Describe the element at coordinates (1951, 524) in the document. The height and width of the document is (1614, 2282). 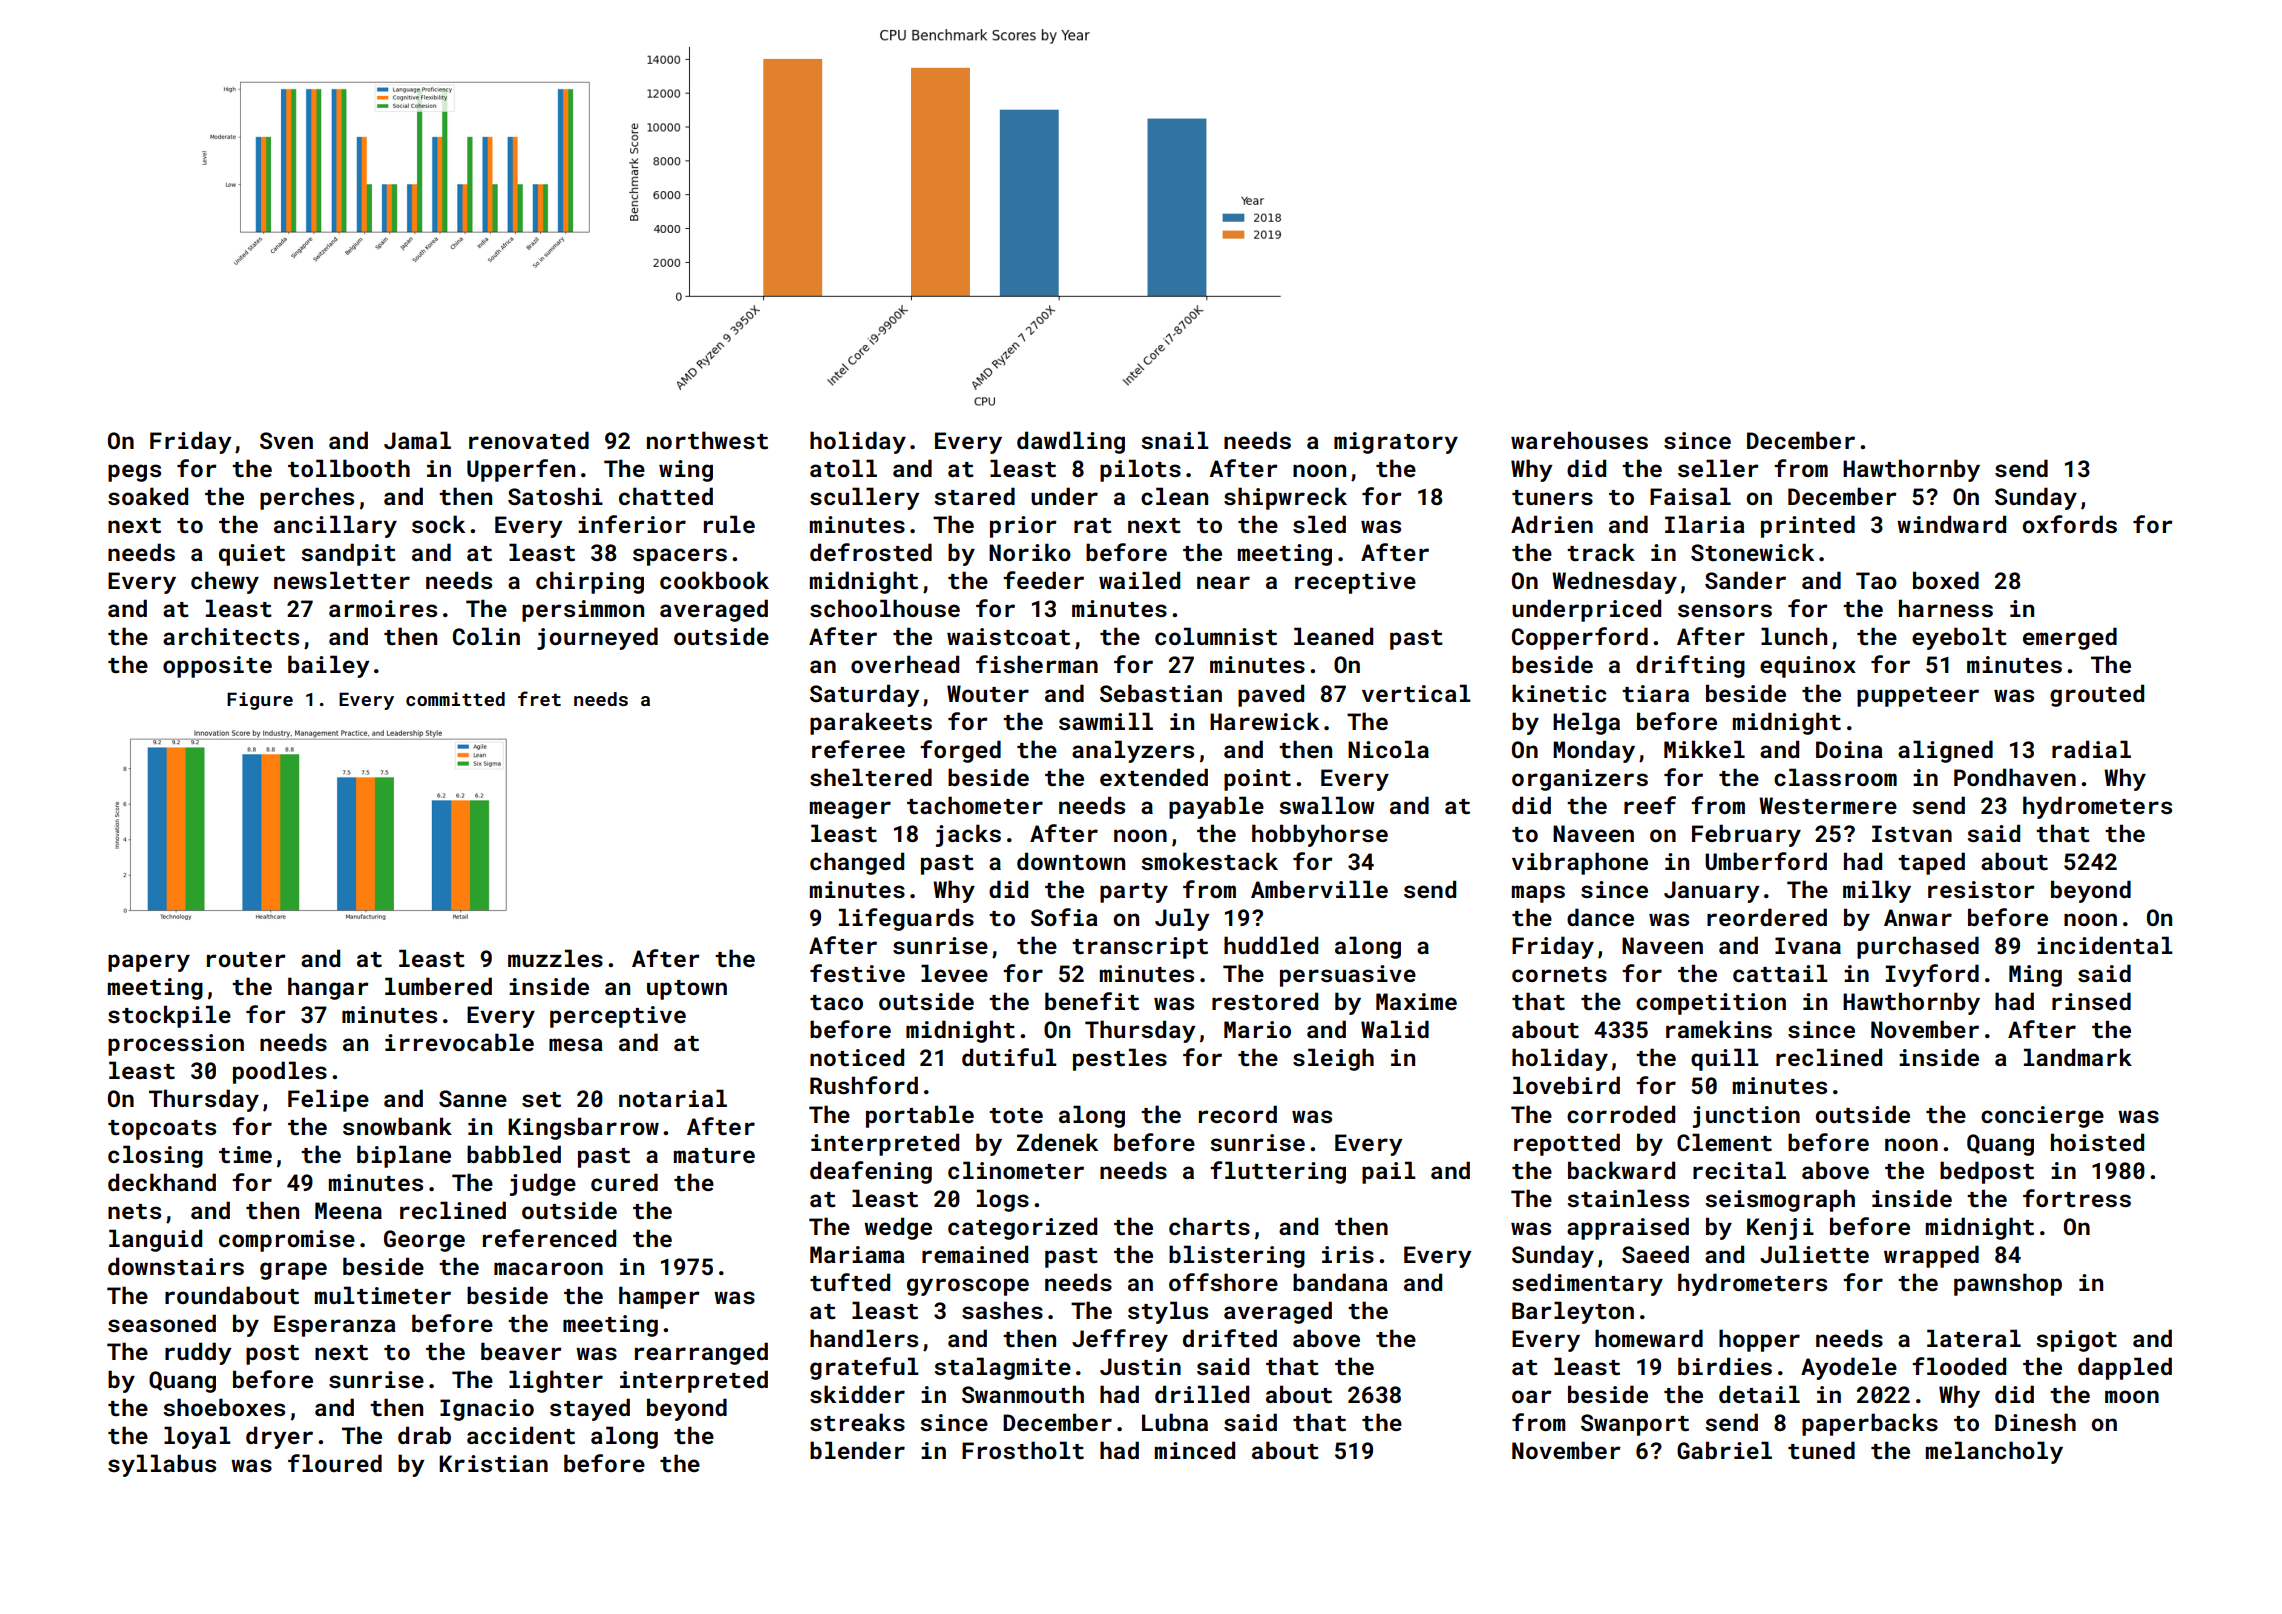
I see `windward` at that location.
